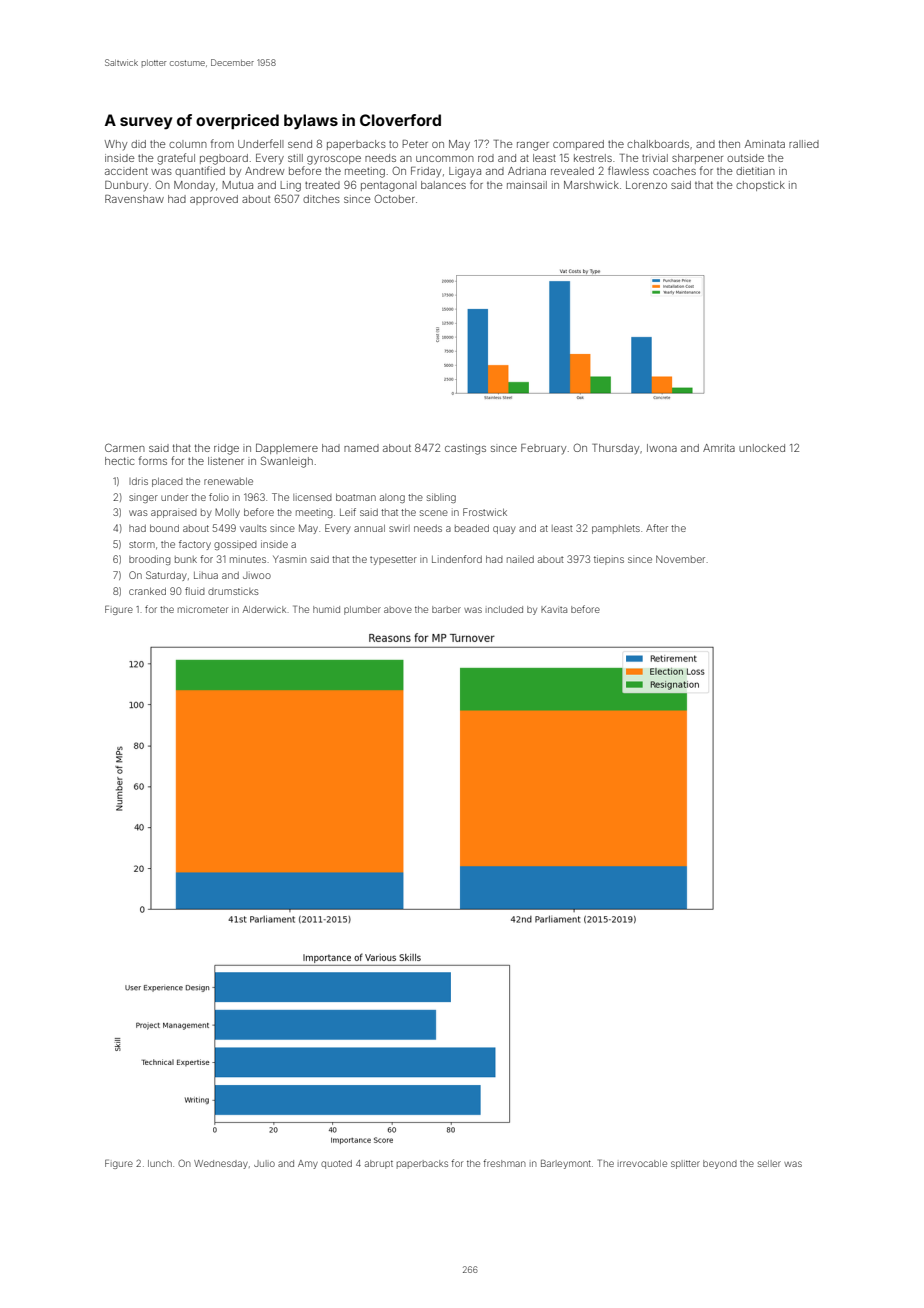  I want to click on rallied, so click(804, 144).
